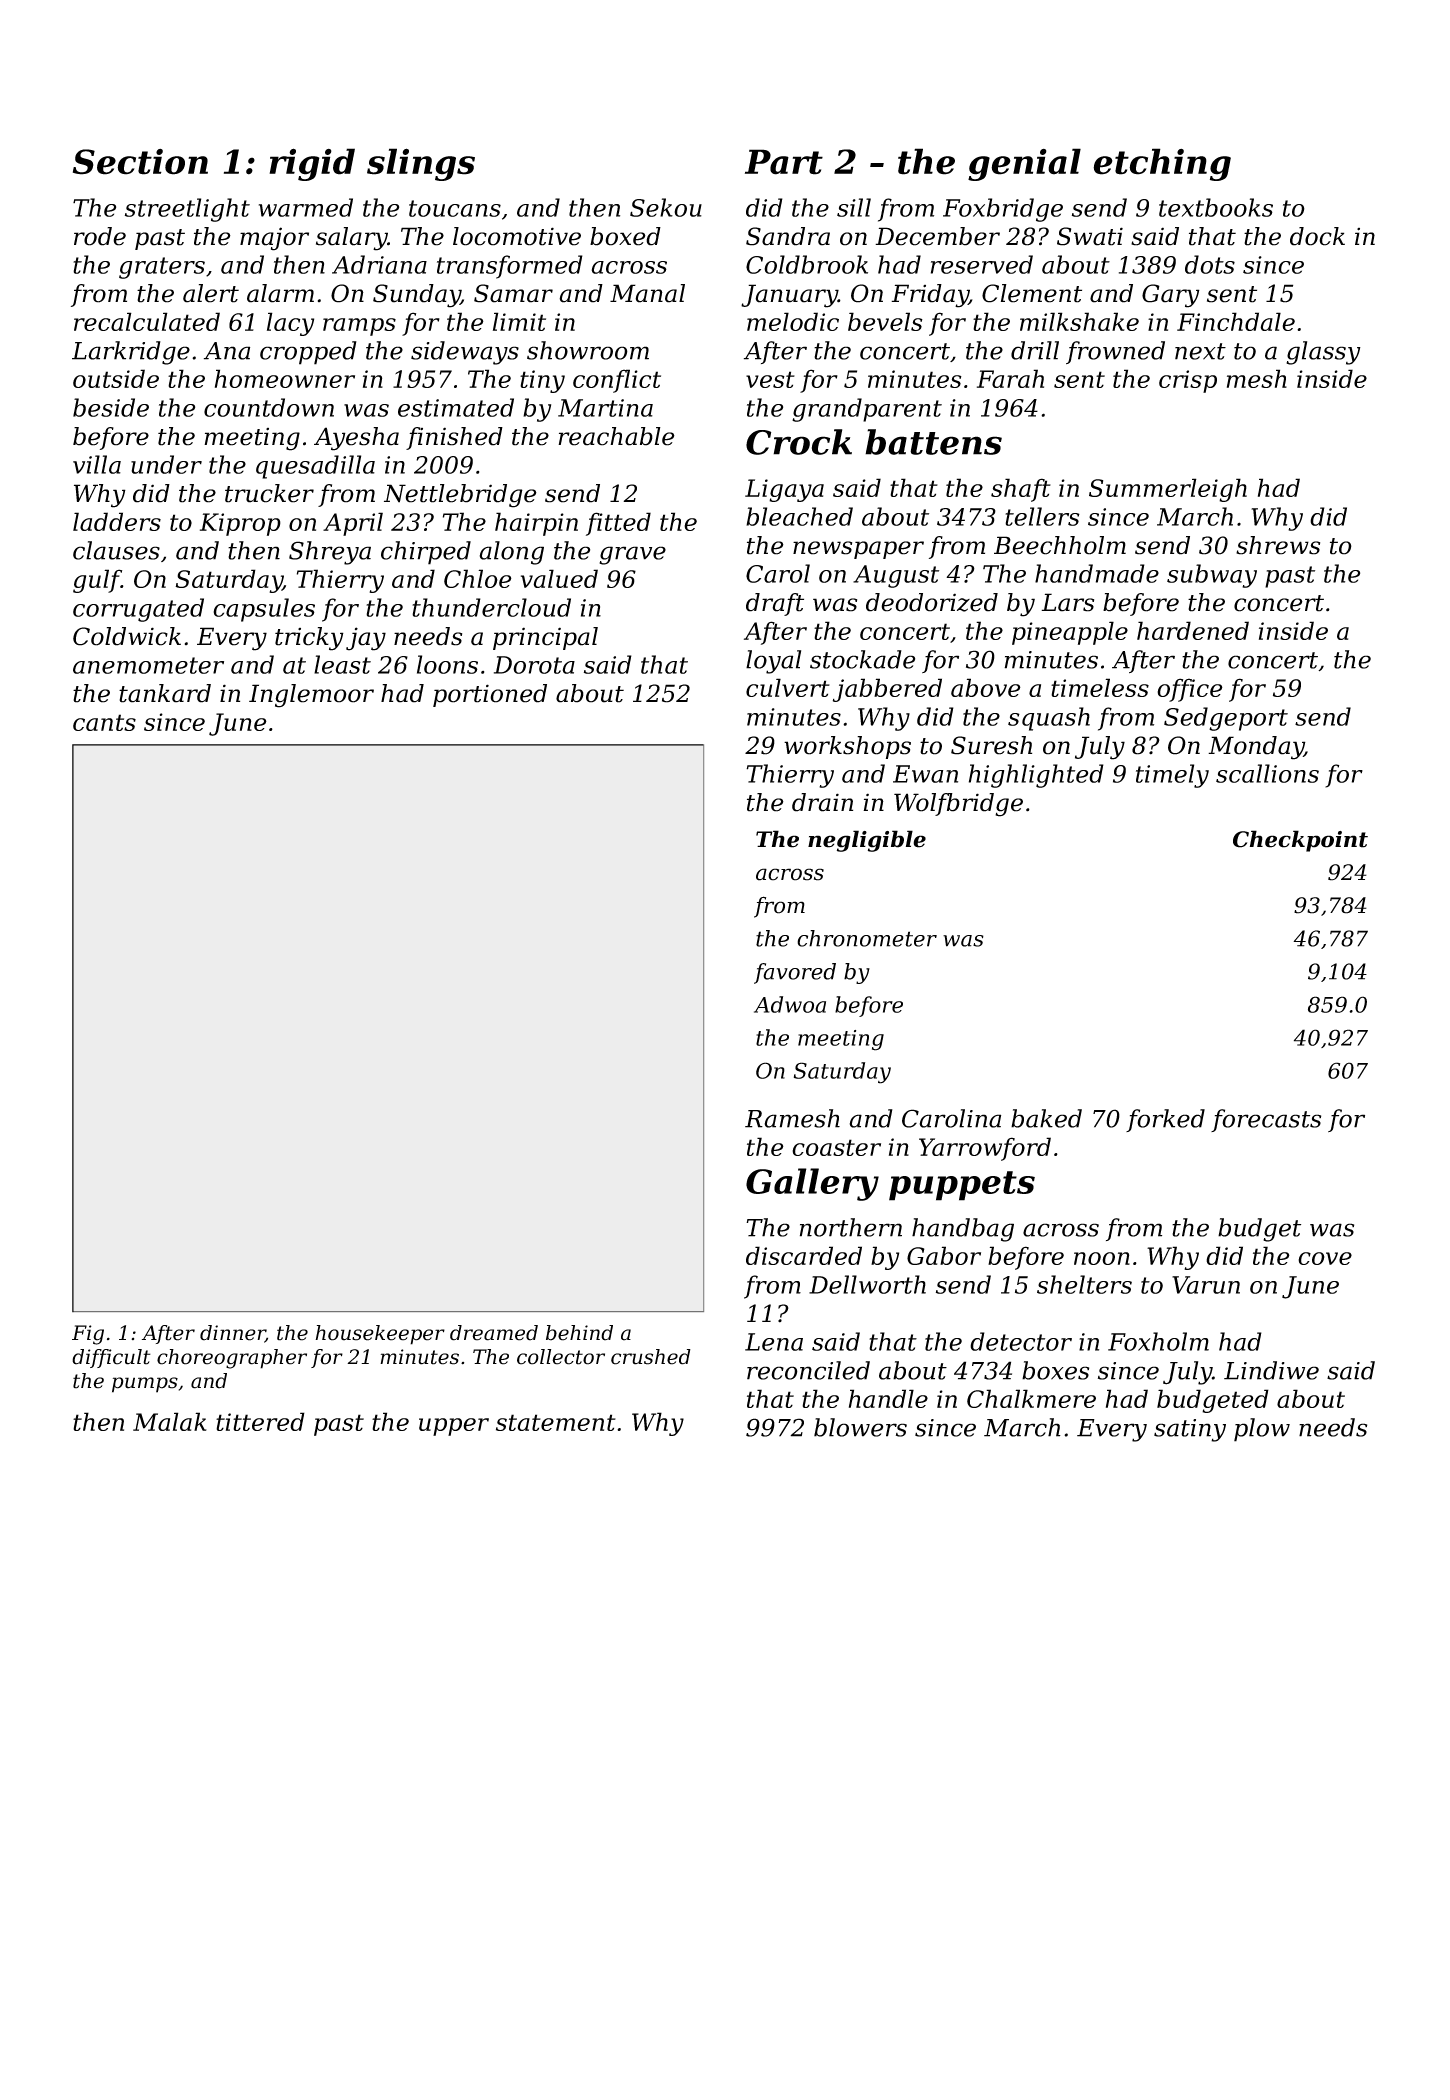 This document has width=1450, height=2100. Describe the element at coordinates (1193, 630) in the document. I see `hardened` at that location.
